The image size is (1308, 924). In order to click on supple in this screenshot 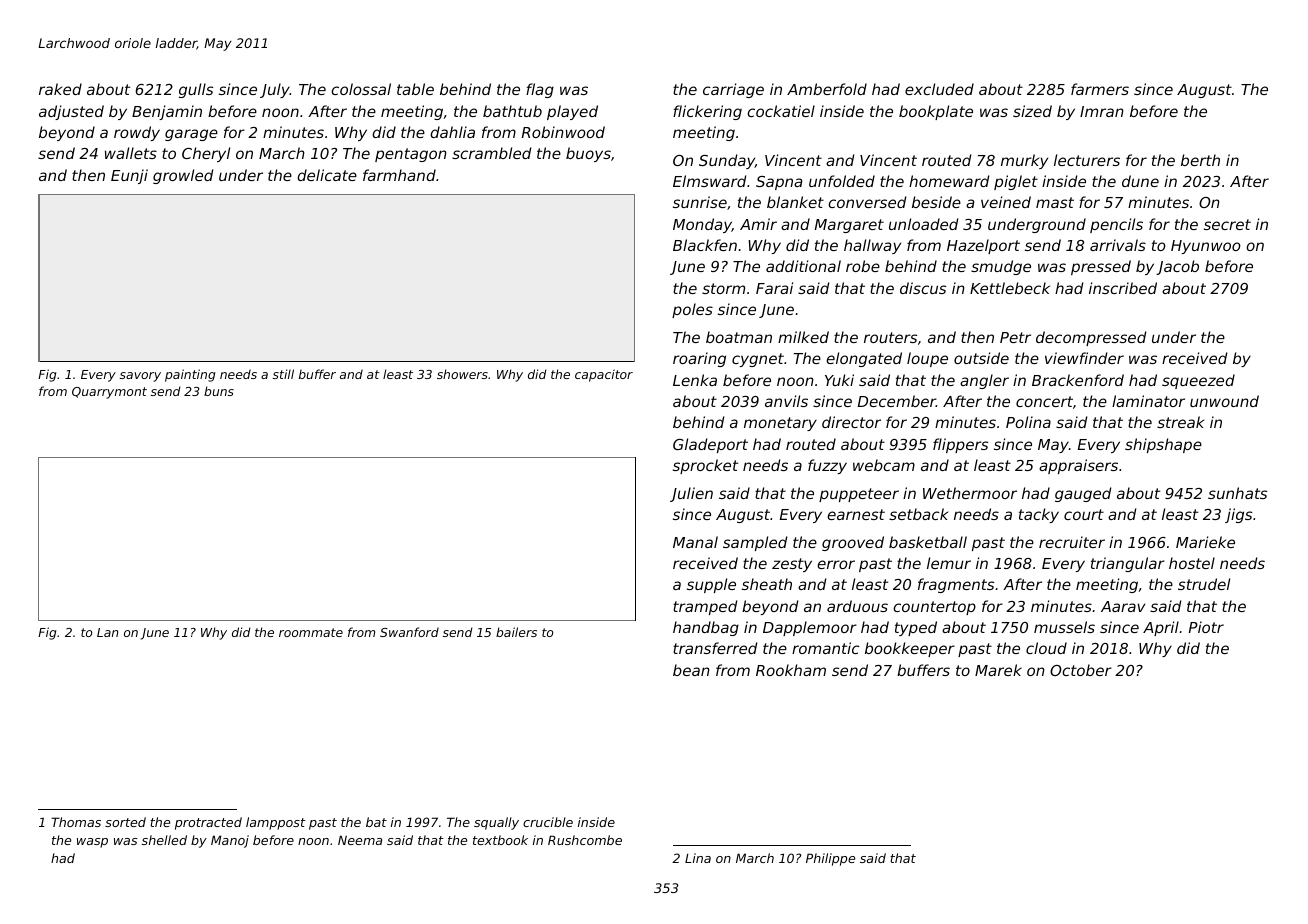, I will do `click(711, 585)`.
